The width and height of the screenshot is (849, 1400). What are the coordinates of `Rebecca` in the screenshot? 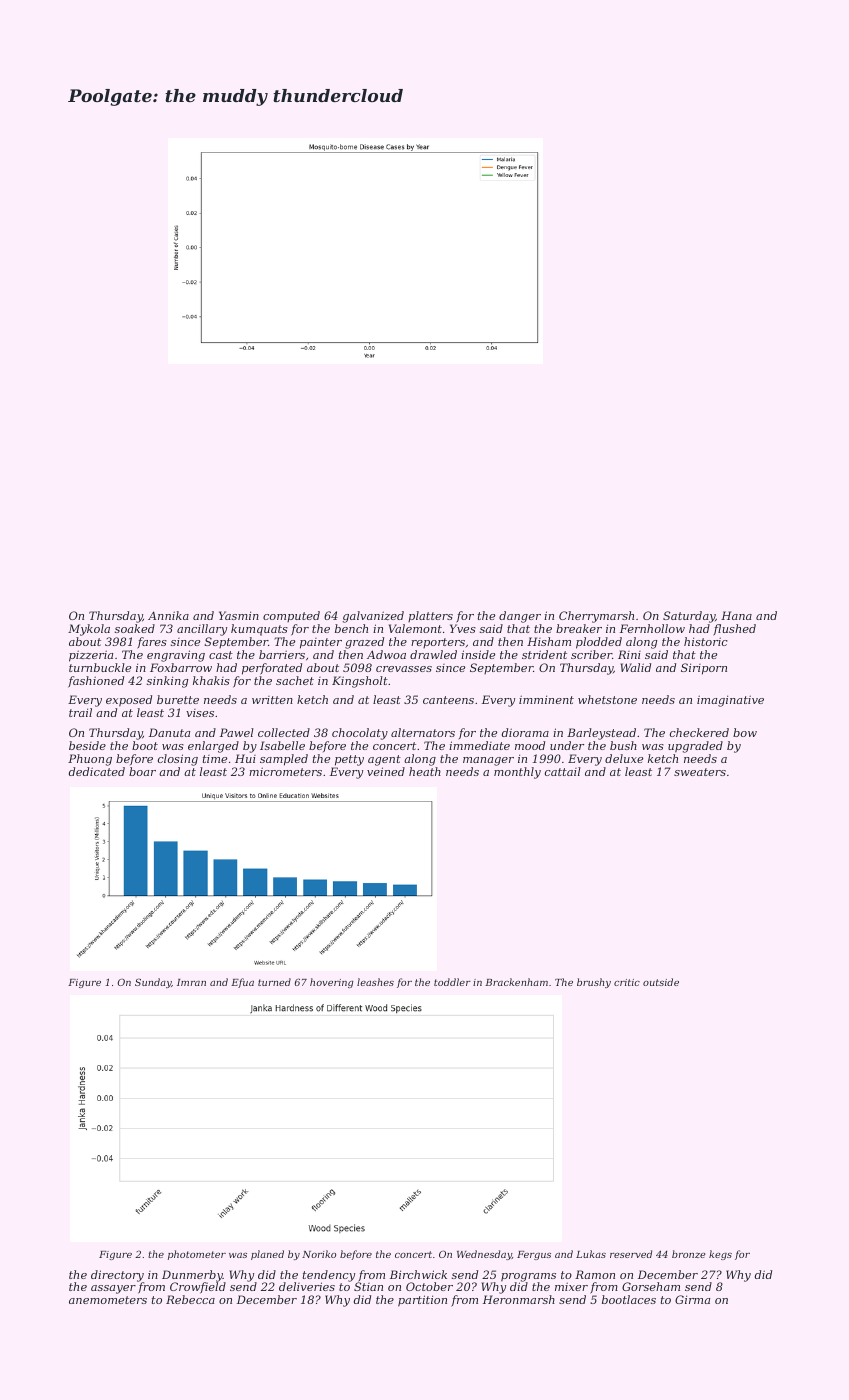 It's located at (190, 1299).
